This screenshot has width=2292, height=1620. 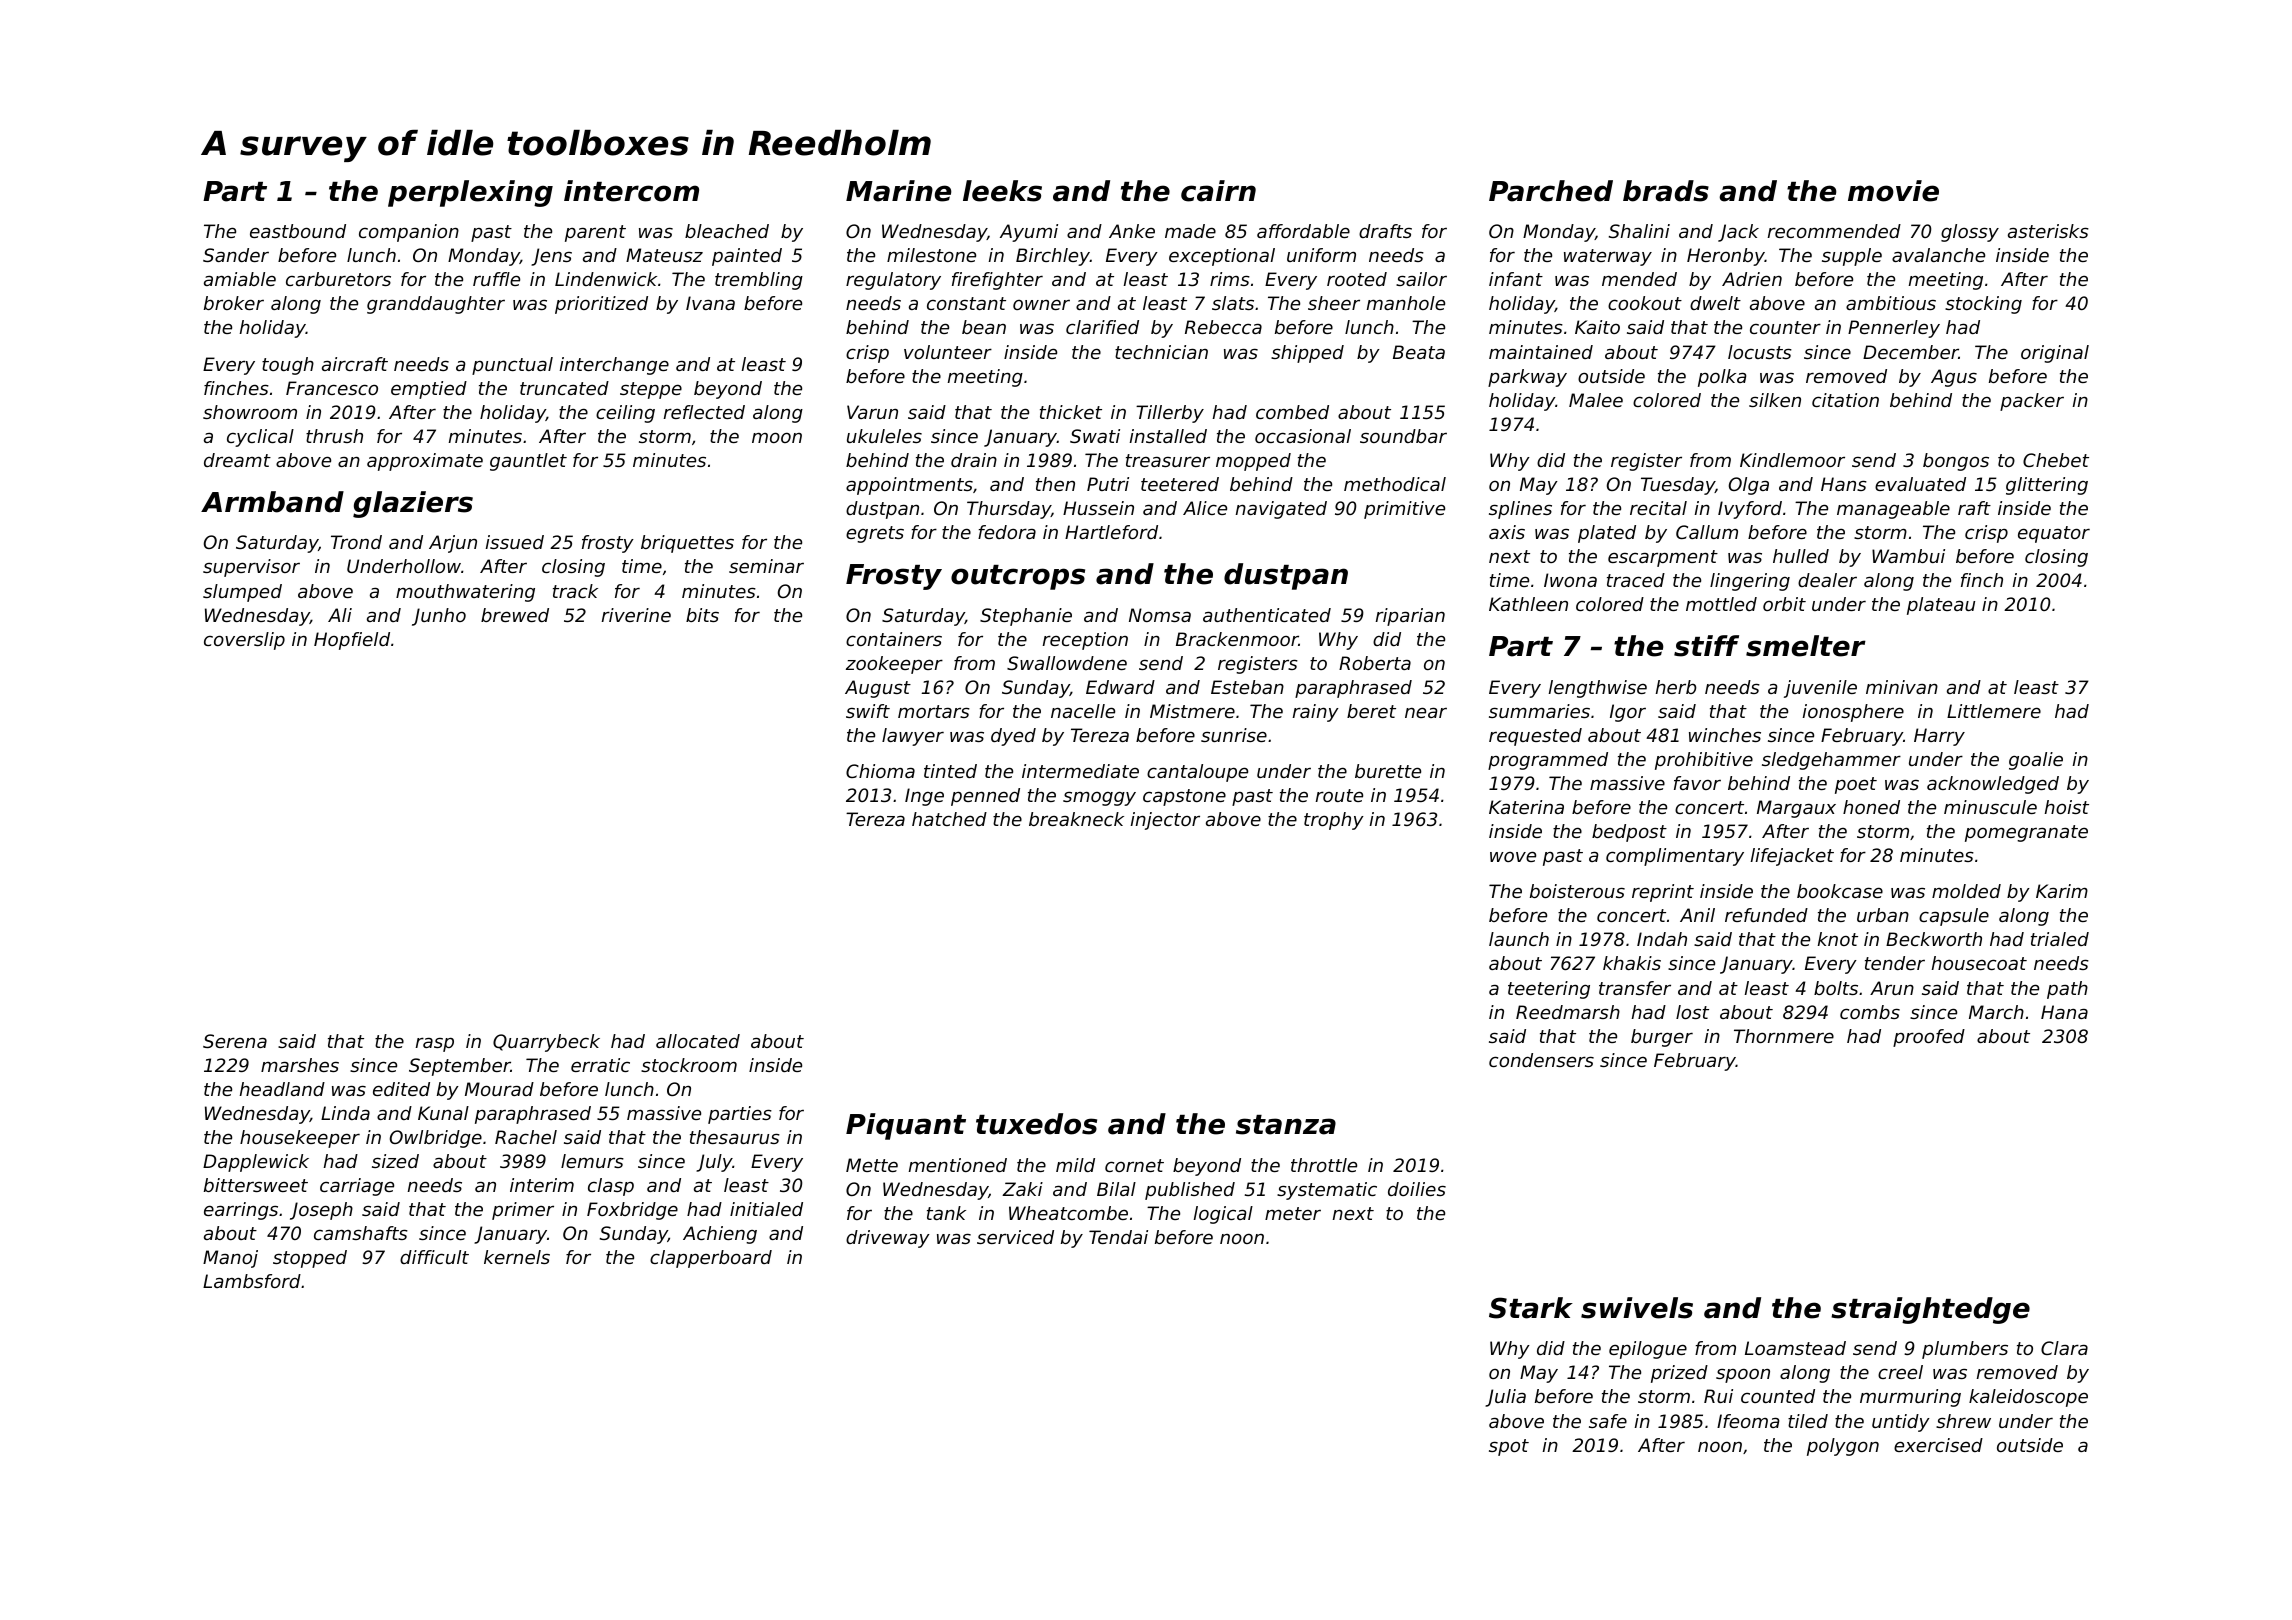 What do you see at coordinates (241, 1211) in the screenshot?
I see `earrings` at bounding box center [241, 1211].
